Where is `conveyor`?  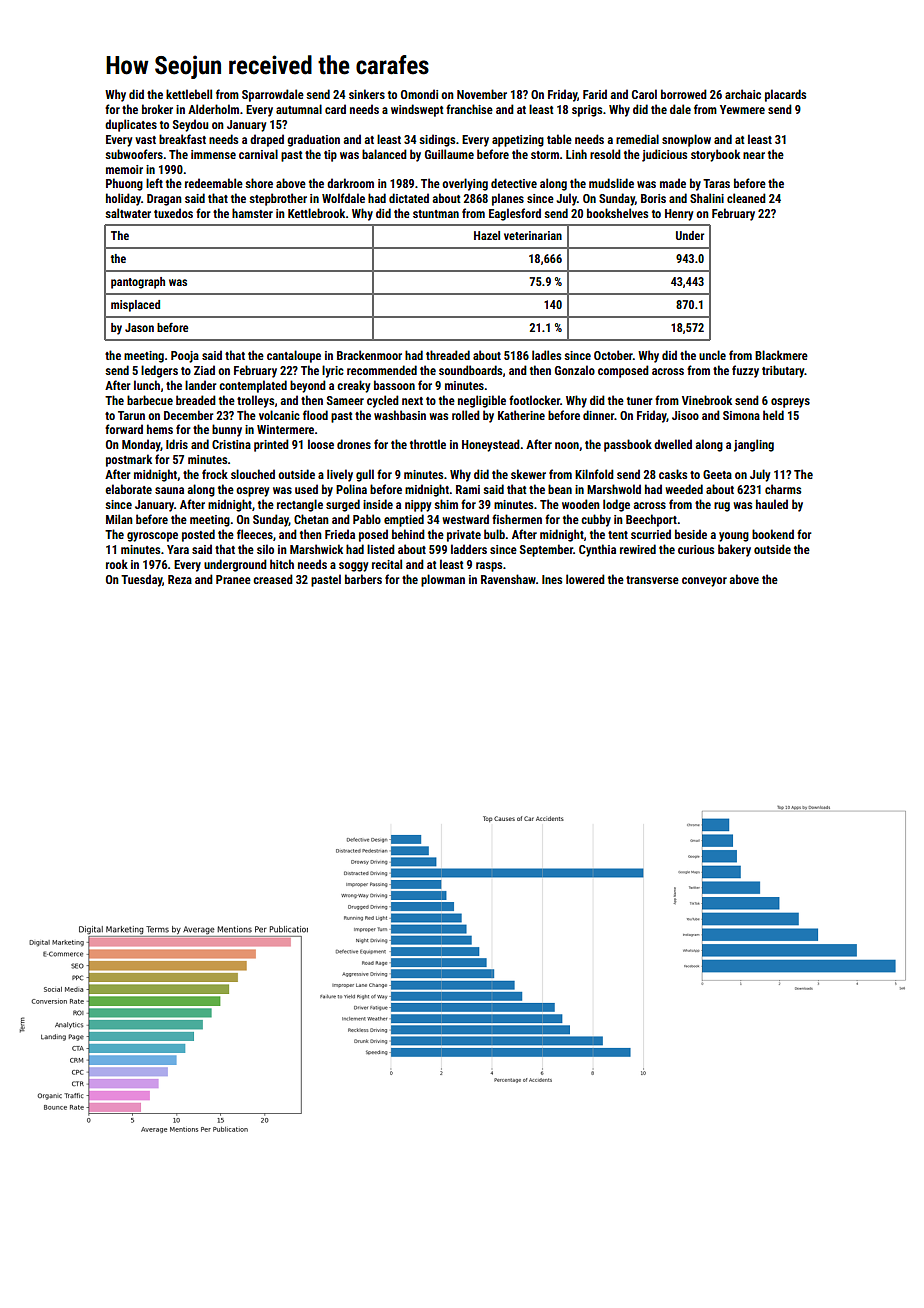
conveyor is located at coordinates (704, 582).
